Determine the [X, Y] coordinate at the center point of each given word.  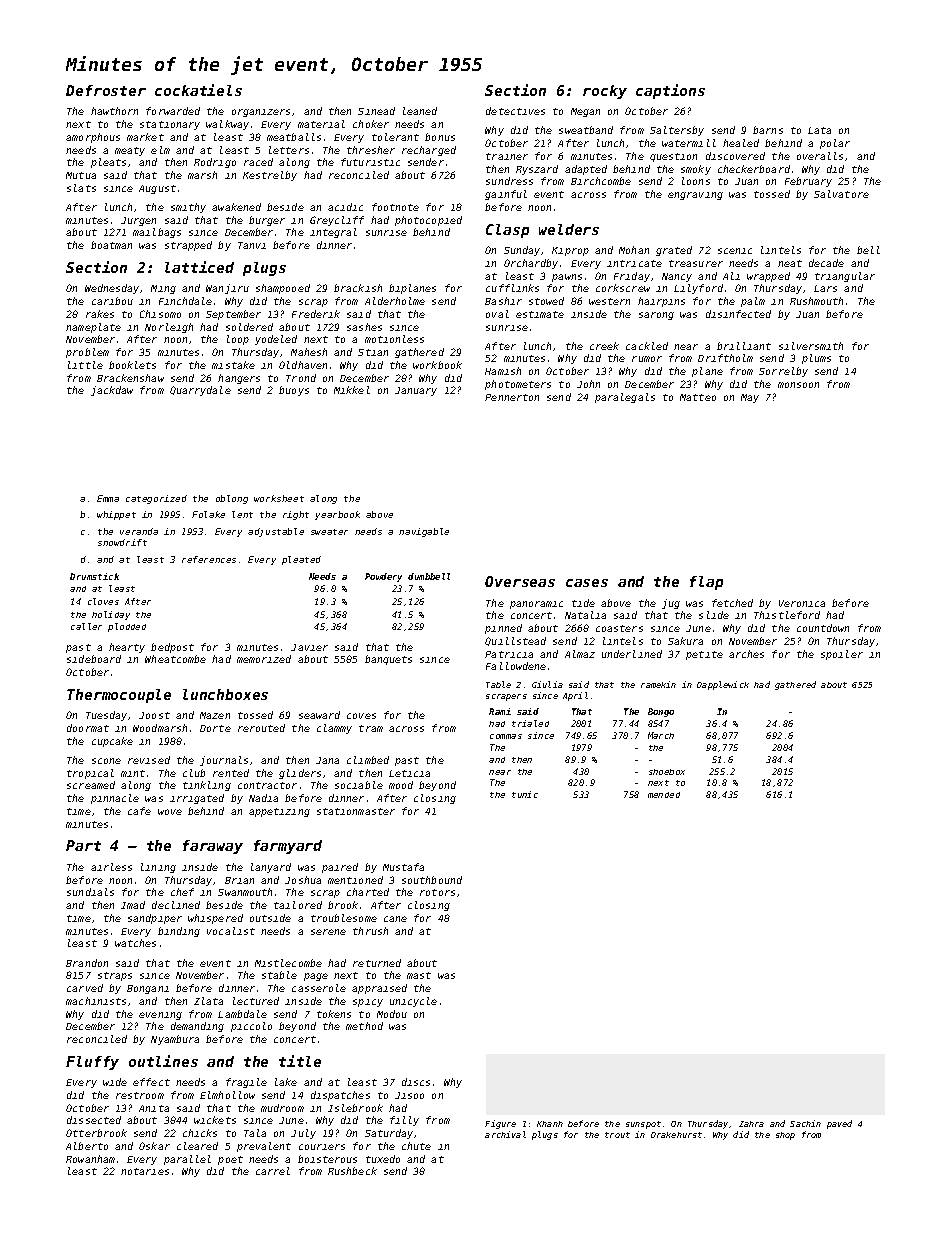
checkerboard [754, 169]
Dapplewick [723, 685]
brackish [358, 288]
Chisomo [160, 314]
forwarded [173, 111]
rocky [605, 92]
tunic [525, 794]
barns [768, 130]
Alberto [87, 1146]
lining [158, 868]
